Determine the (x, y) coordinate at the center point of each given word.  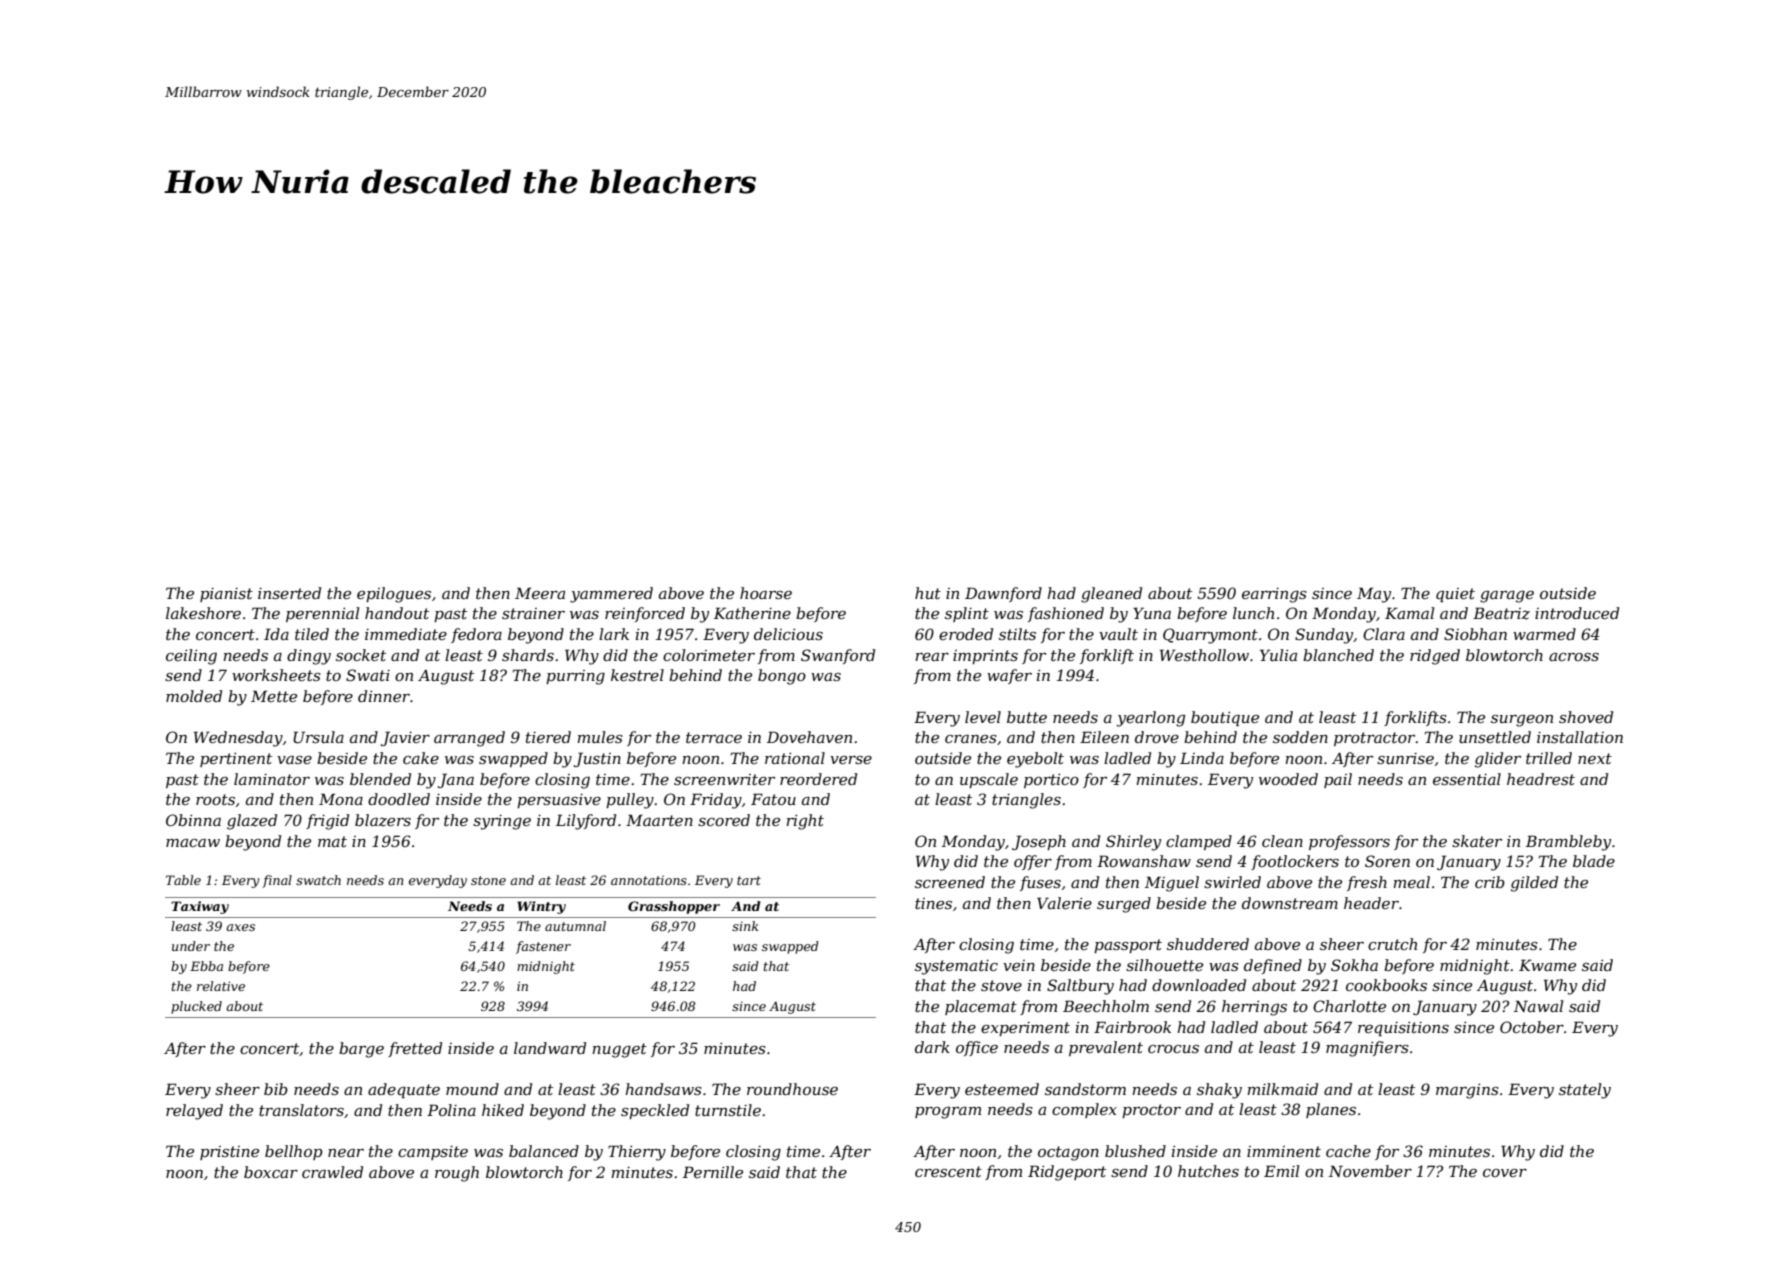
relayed (194, 1112)
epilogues (394, 595)
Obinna (193, 820)
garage (1507, 597)
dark (932, 1047)
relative (221, 986)
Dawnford (1003, 594)
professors (1349, 842)
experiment (1025, 1029)
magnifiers (1367, 1049)
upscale (989, 780)
